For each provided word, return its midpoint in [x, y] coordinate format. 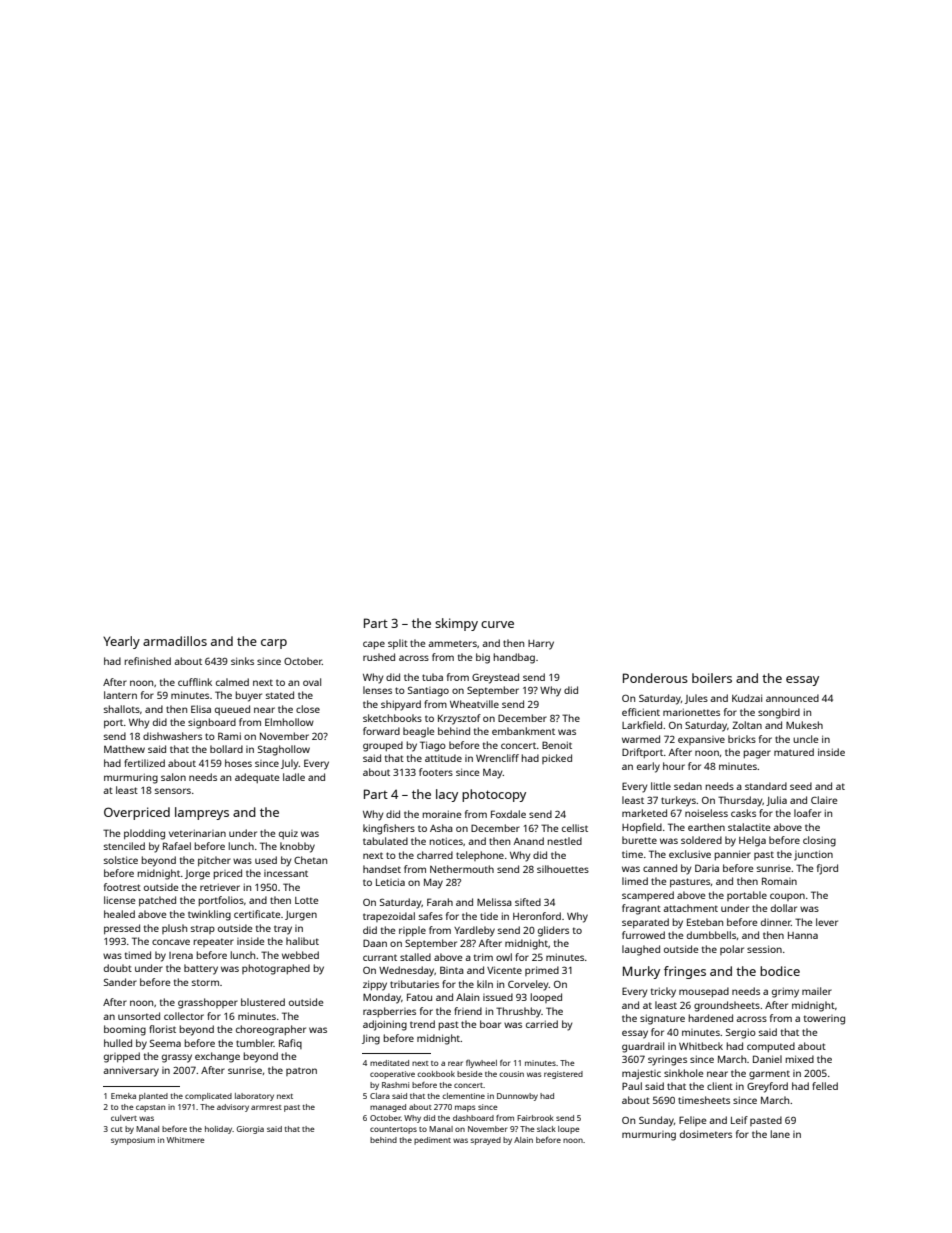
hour [674, 766]
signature [662, 1019]
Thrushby [518, 1012]
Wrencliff [497, 758]
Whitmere [186, 1140]
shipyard [401, 705]
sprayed [485, 1141]
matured [794, 752]
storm [205, 982]
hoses [238, 763]
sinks [242, 661]
